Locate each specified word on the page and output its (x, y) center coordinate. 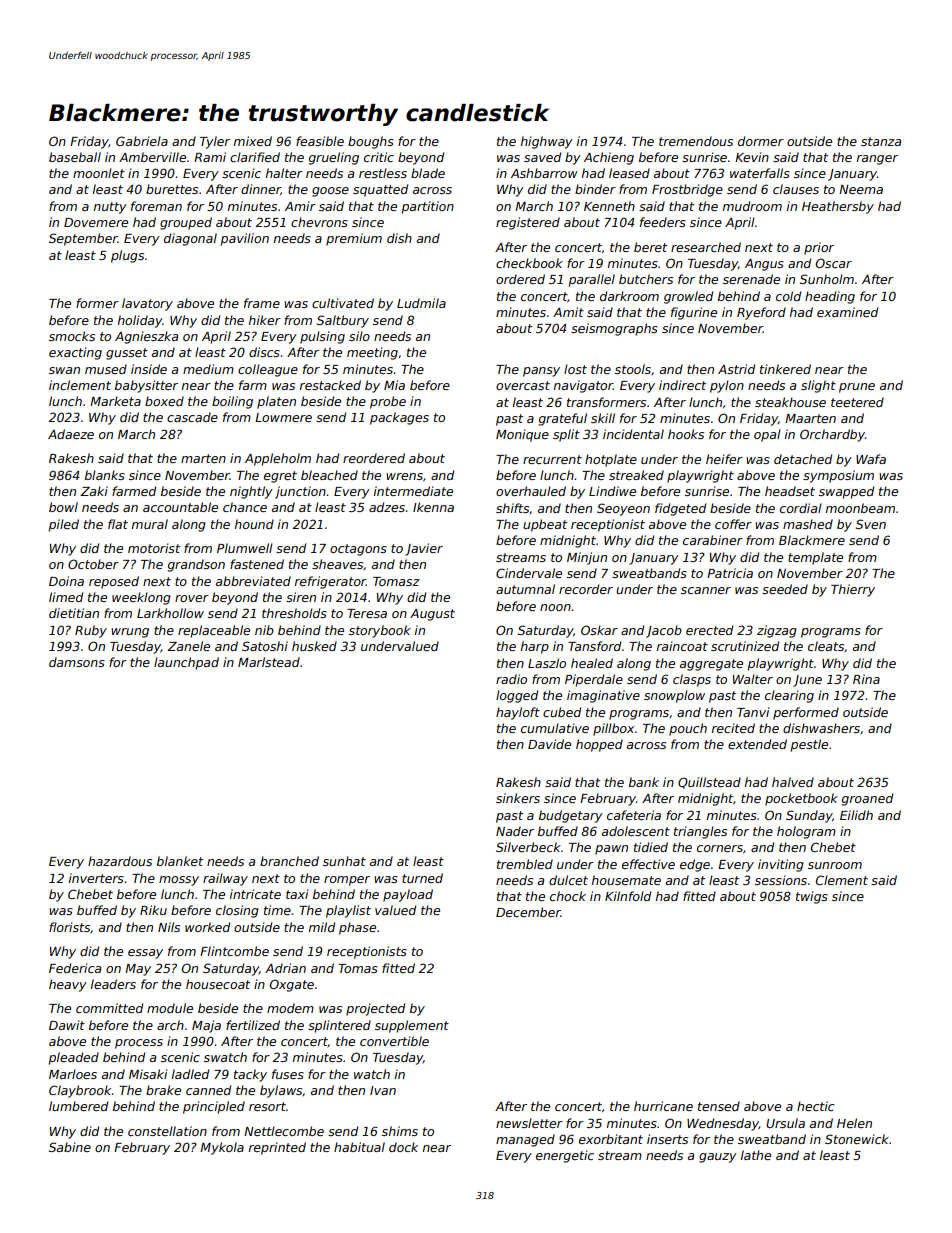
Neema (861, 189)
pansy (541, 372)
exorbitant (611, 1139)
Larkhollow (170, 613)
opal (767, 435)
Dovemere (96, 222)
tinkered (785, 369)
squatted (380, 190)
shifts (512, 508)
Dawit (67, 1025)
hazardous (120, 861)
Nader (515, 831)
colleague (268, 370)
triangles (700, 832)
